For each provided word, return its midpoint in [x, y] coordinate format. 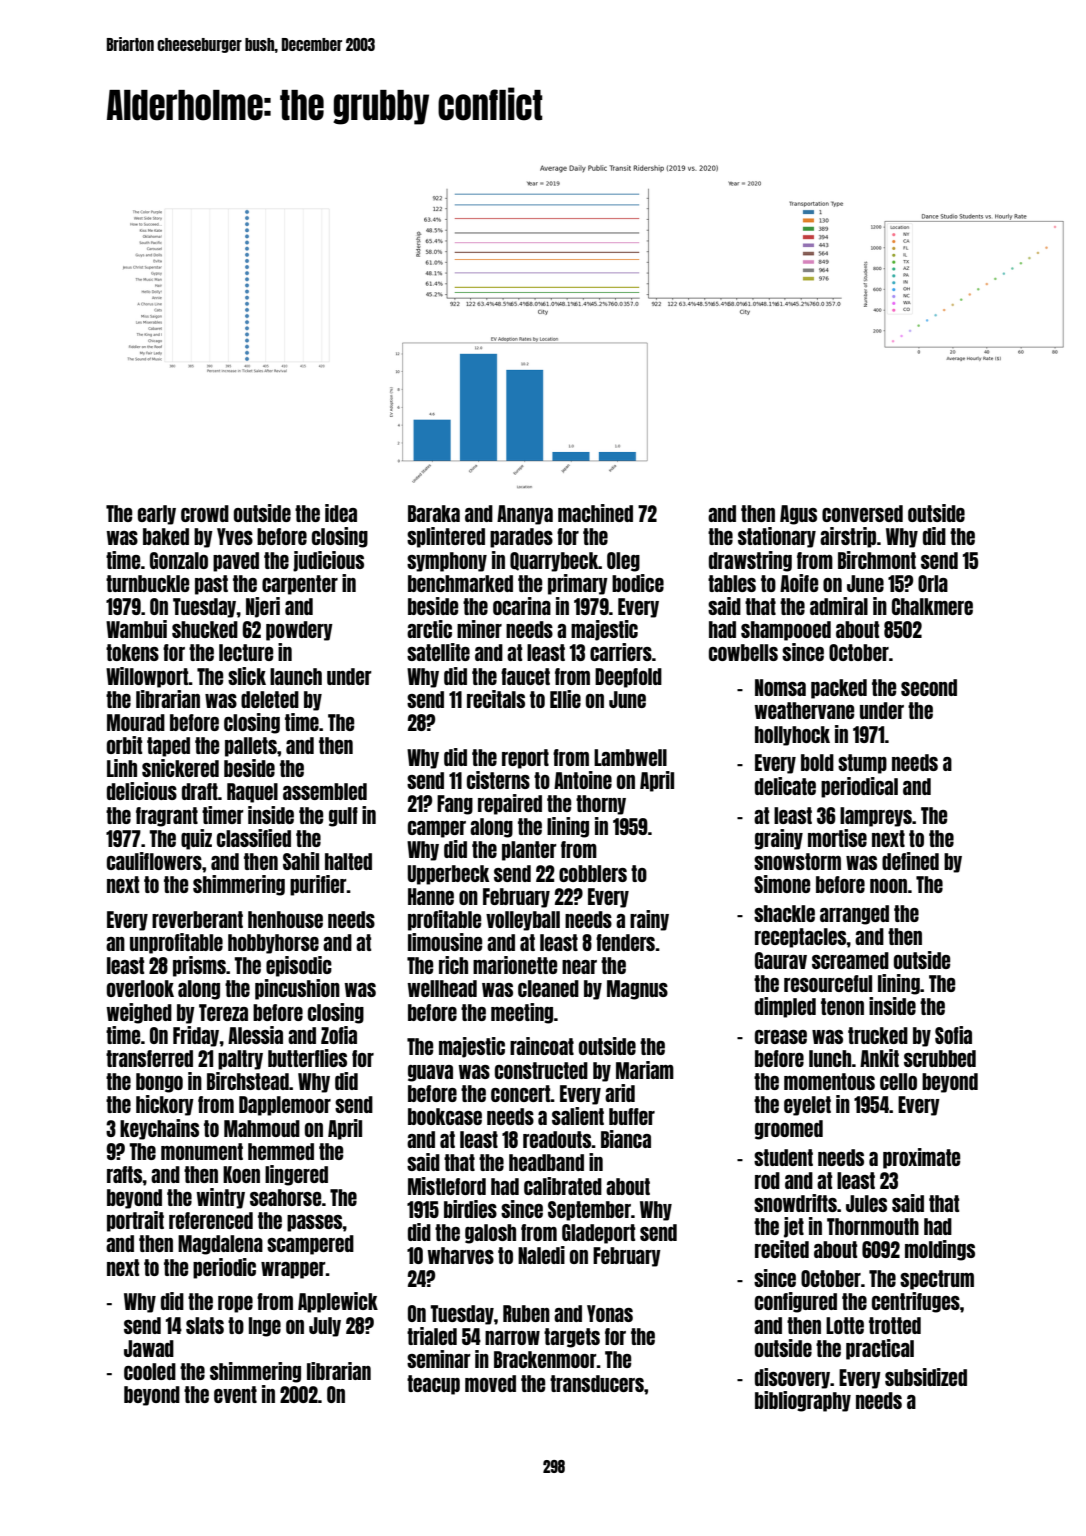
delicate [785, 786]
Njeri [263, 607]
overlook [140, 988]
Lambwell [630, 757]
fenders [625, 942]
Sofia [953, 1035]
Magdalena [220, 1245]
